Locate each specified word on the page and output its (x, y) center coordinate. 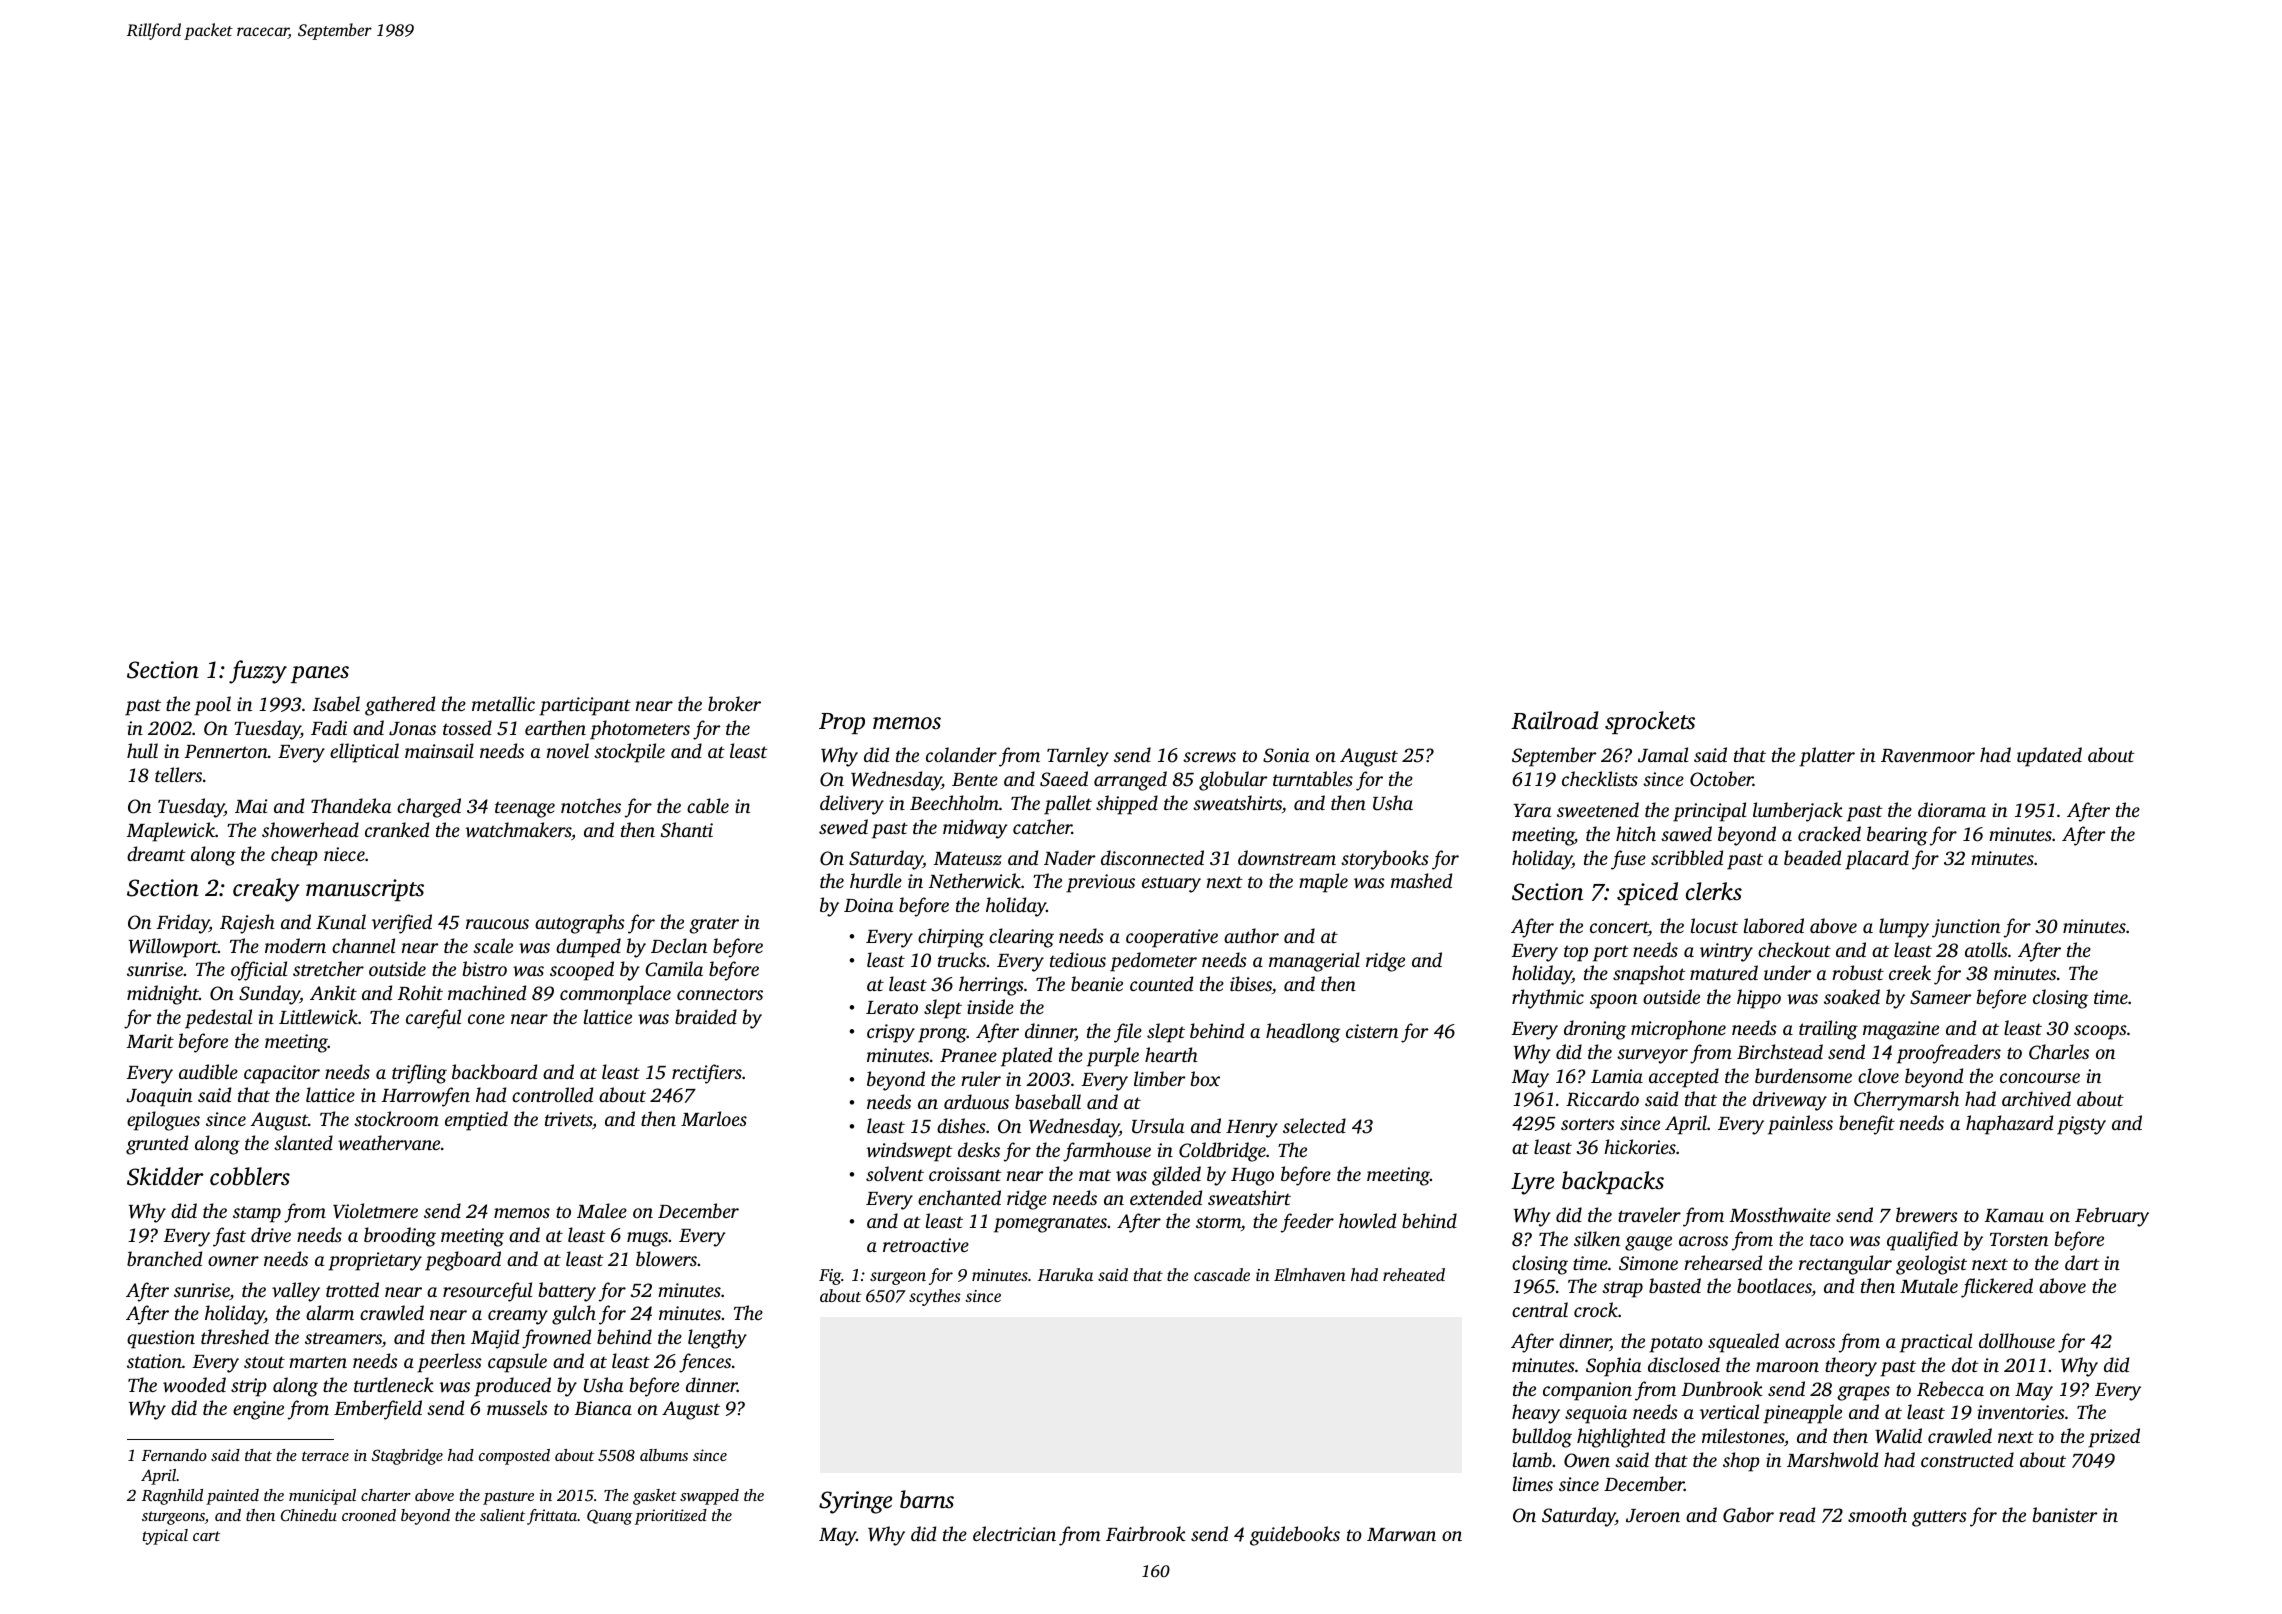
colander (961, 754)
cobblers (250, 1176)
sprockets (1650, 722)
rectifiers (707, 1074)
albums (664, 1455)
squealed (1743, 1343)
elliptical (364, 753)
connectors (720, 994)
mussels (517, 1407)
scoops (2100, 1032)
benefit (1867, 1125)
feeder (1307, 1223)
